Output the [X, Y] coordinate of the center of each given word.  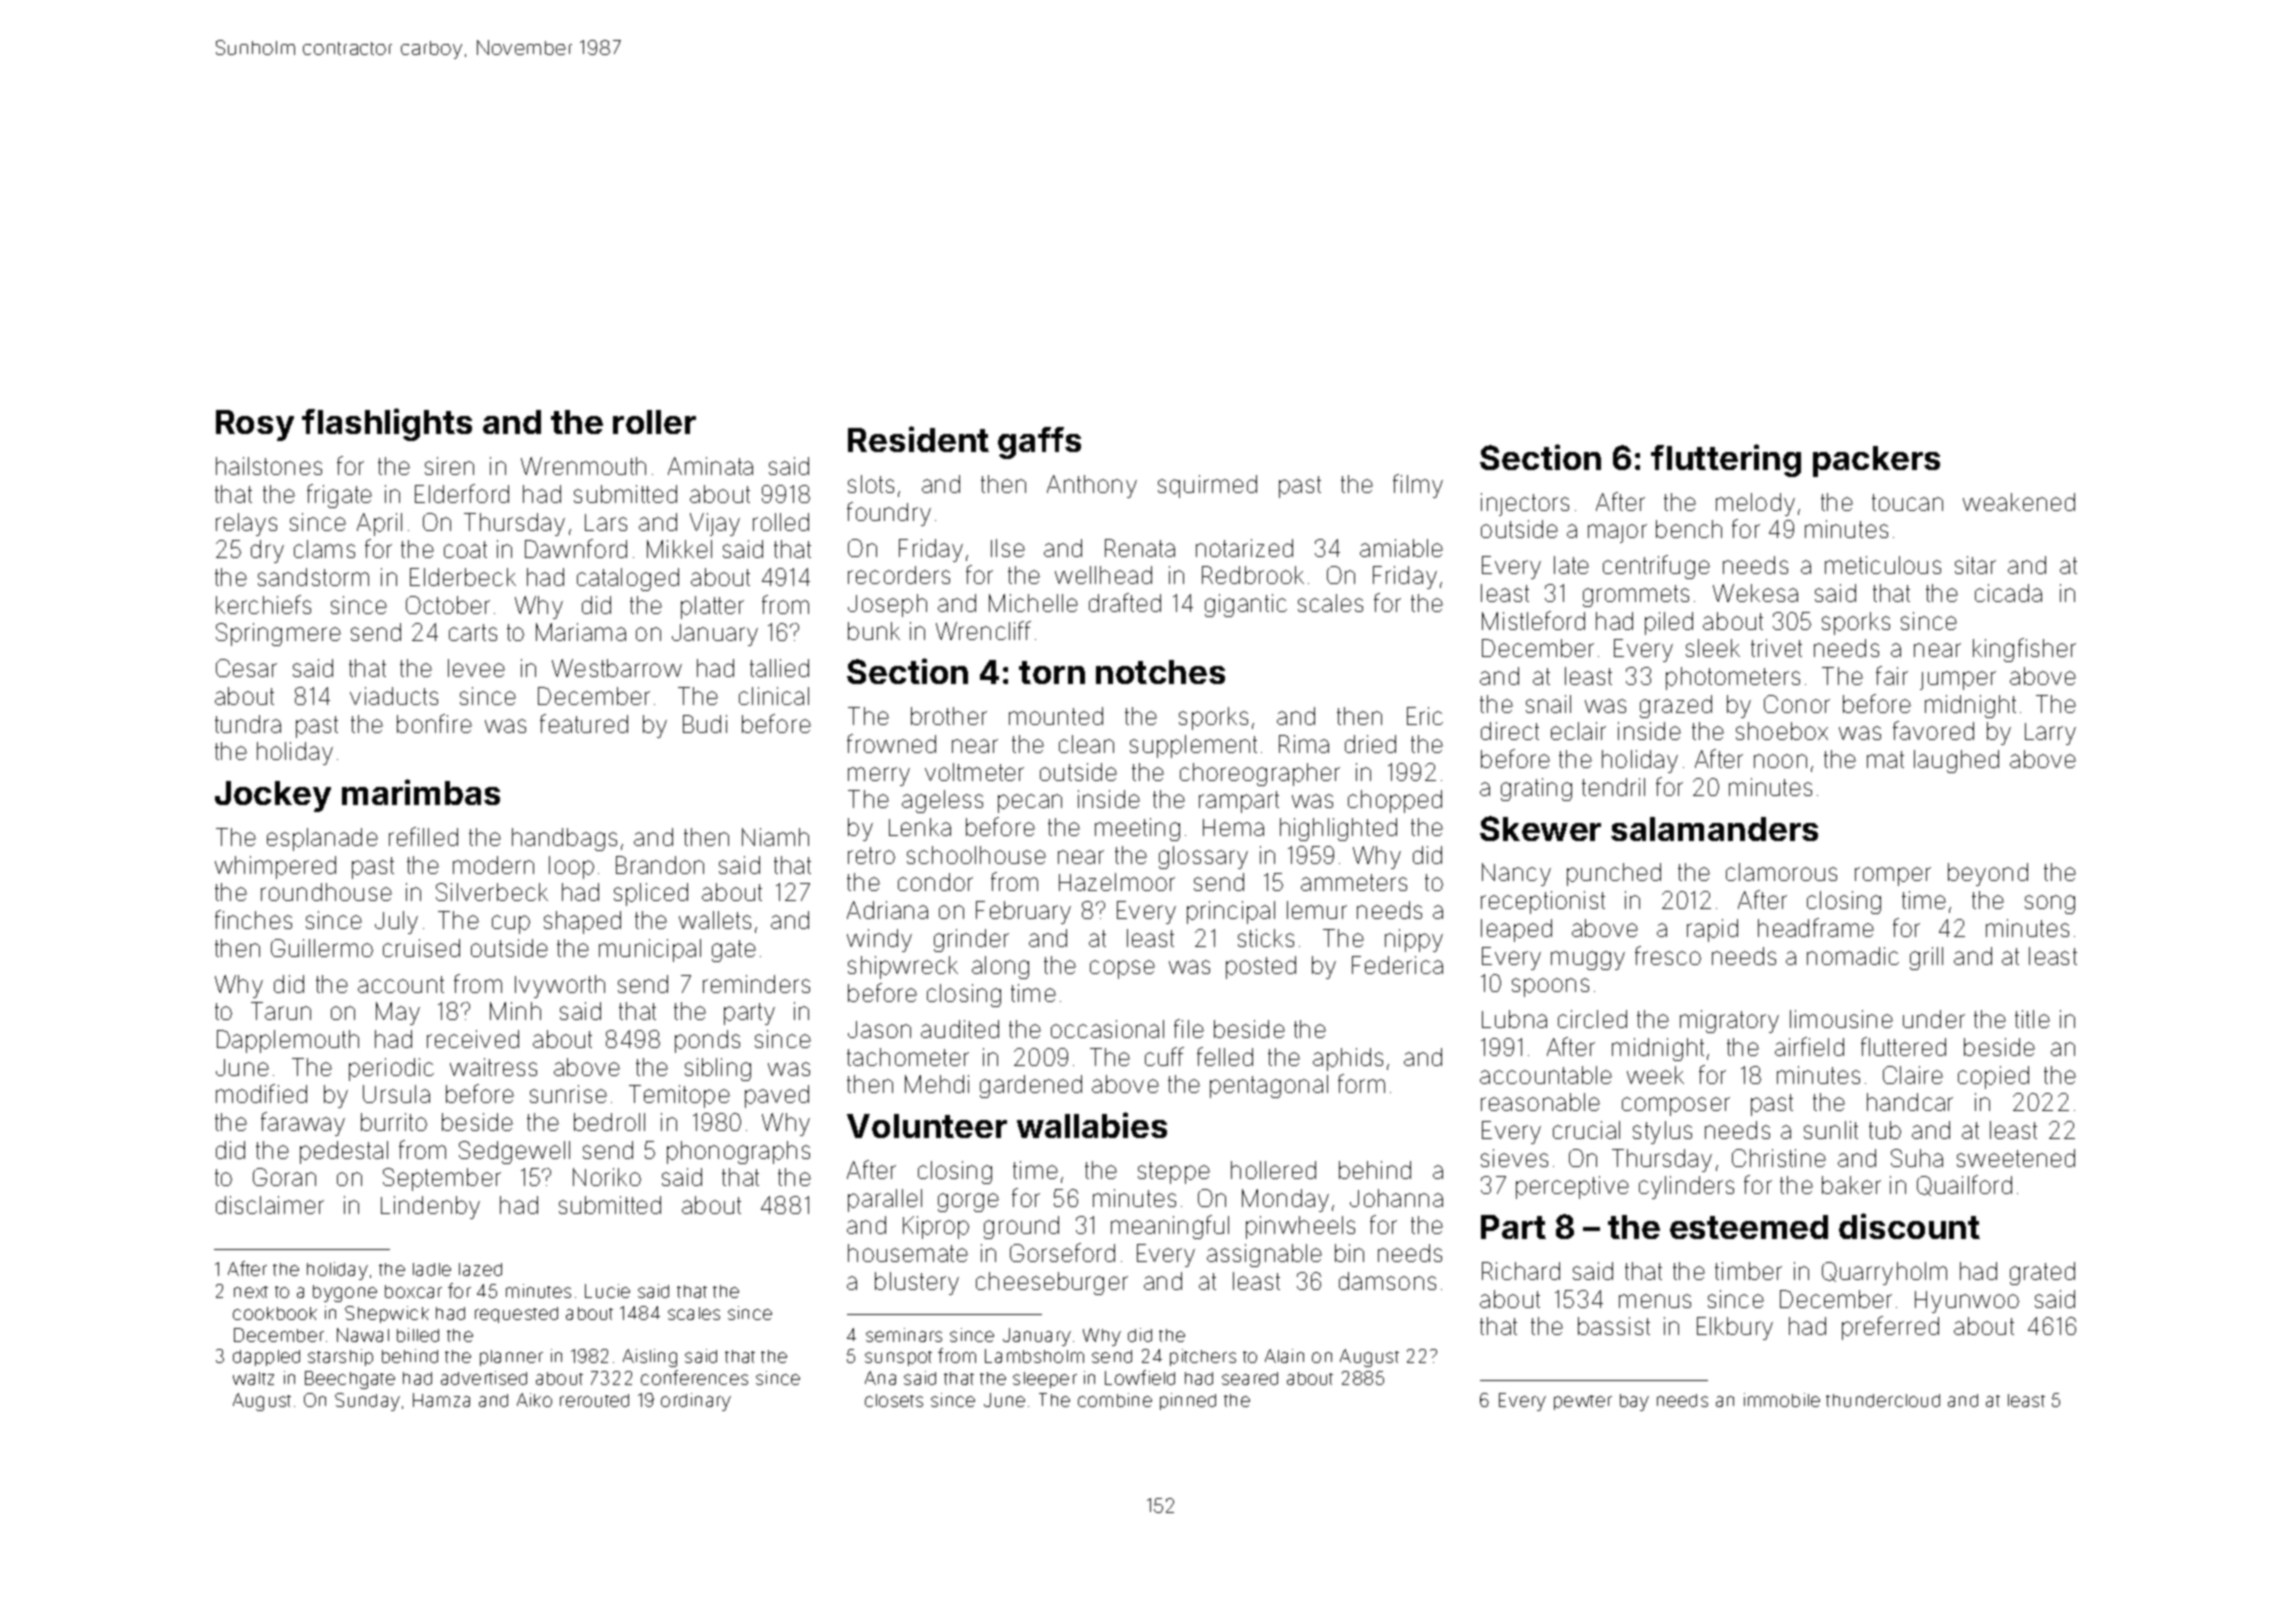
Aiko [534, 1400]
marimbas [421, 792]
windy [879, 940]
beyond [1988, 874]
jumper [1958, 680]
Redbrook [1253, 575]
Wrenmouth [583, 466]
